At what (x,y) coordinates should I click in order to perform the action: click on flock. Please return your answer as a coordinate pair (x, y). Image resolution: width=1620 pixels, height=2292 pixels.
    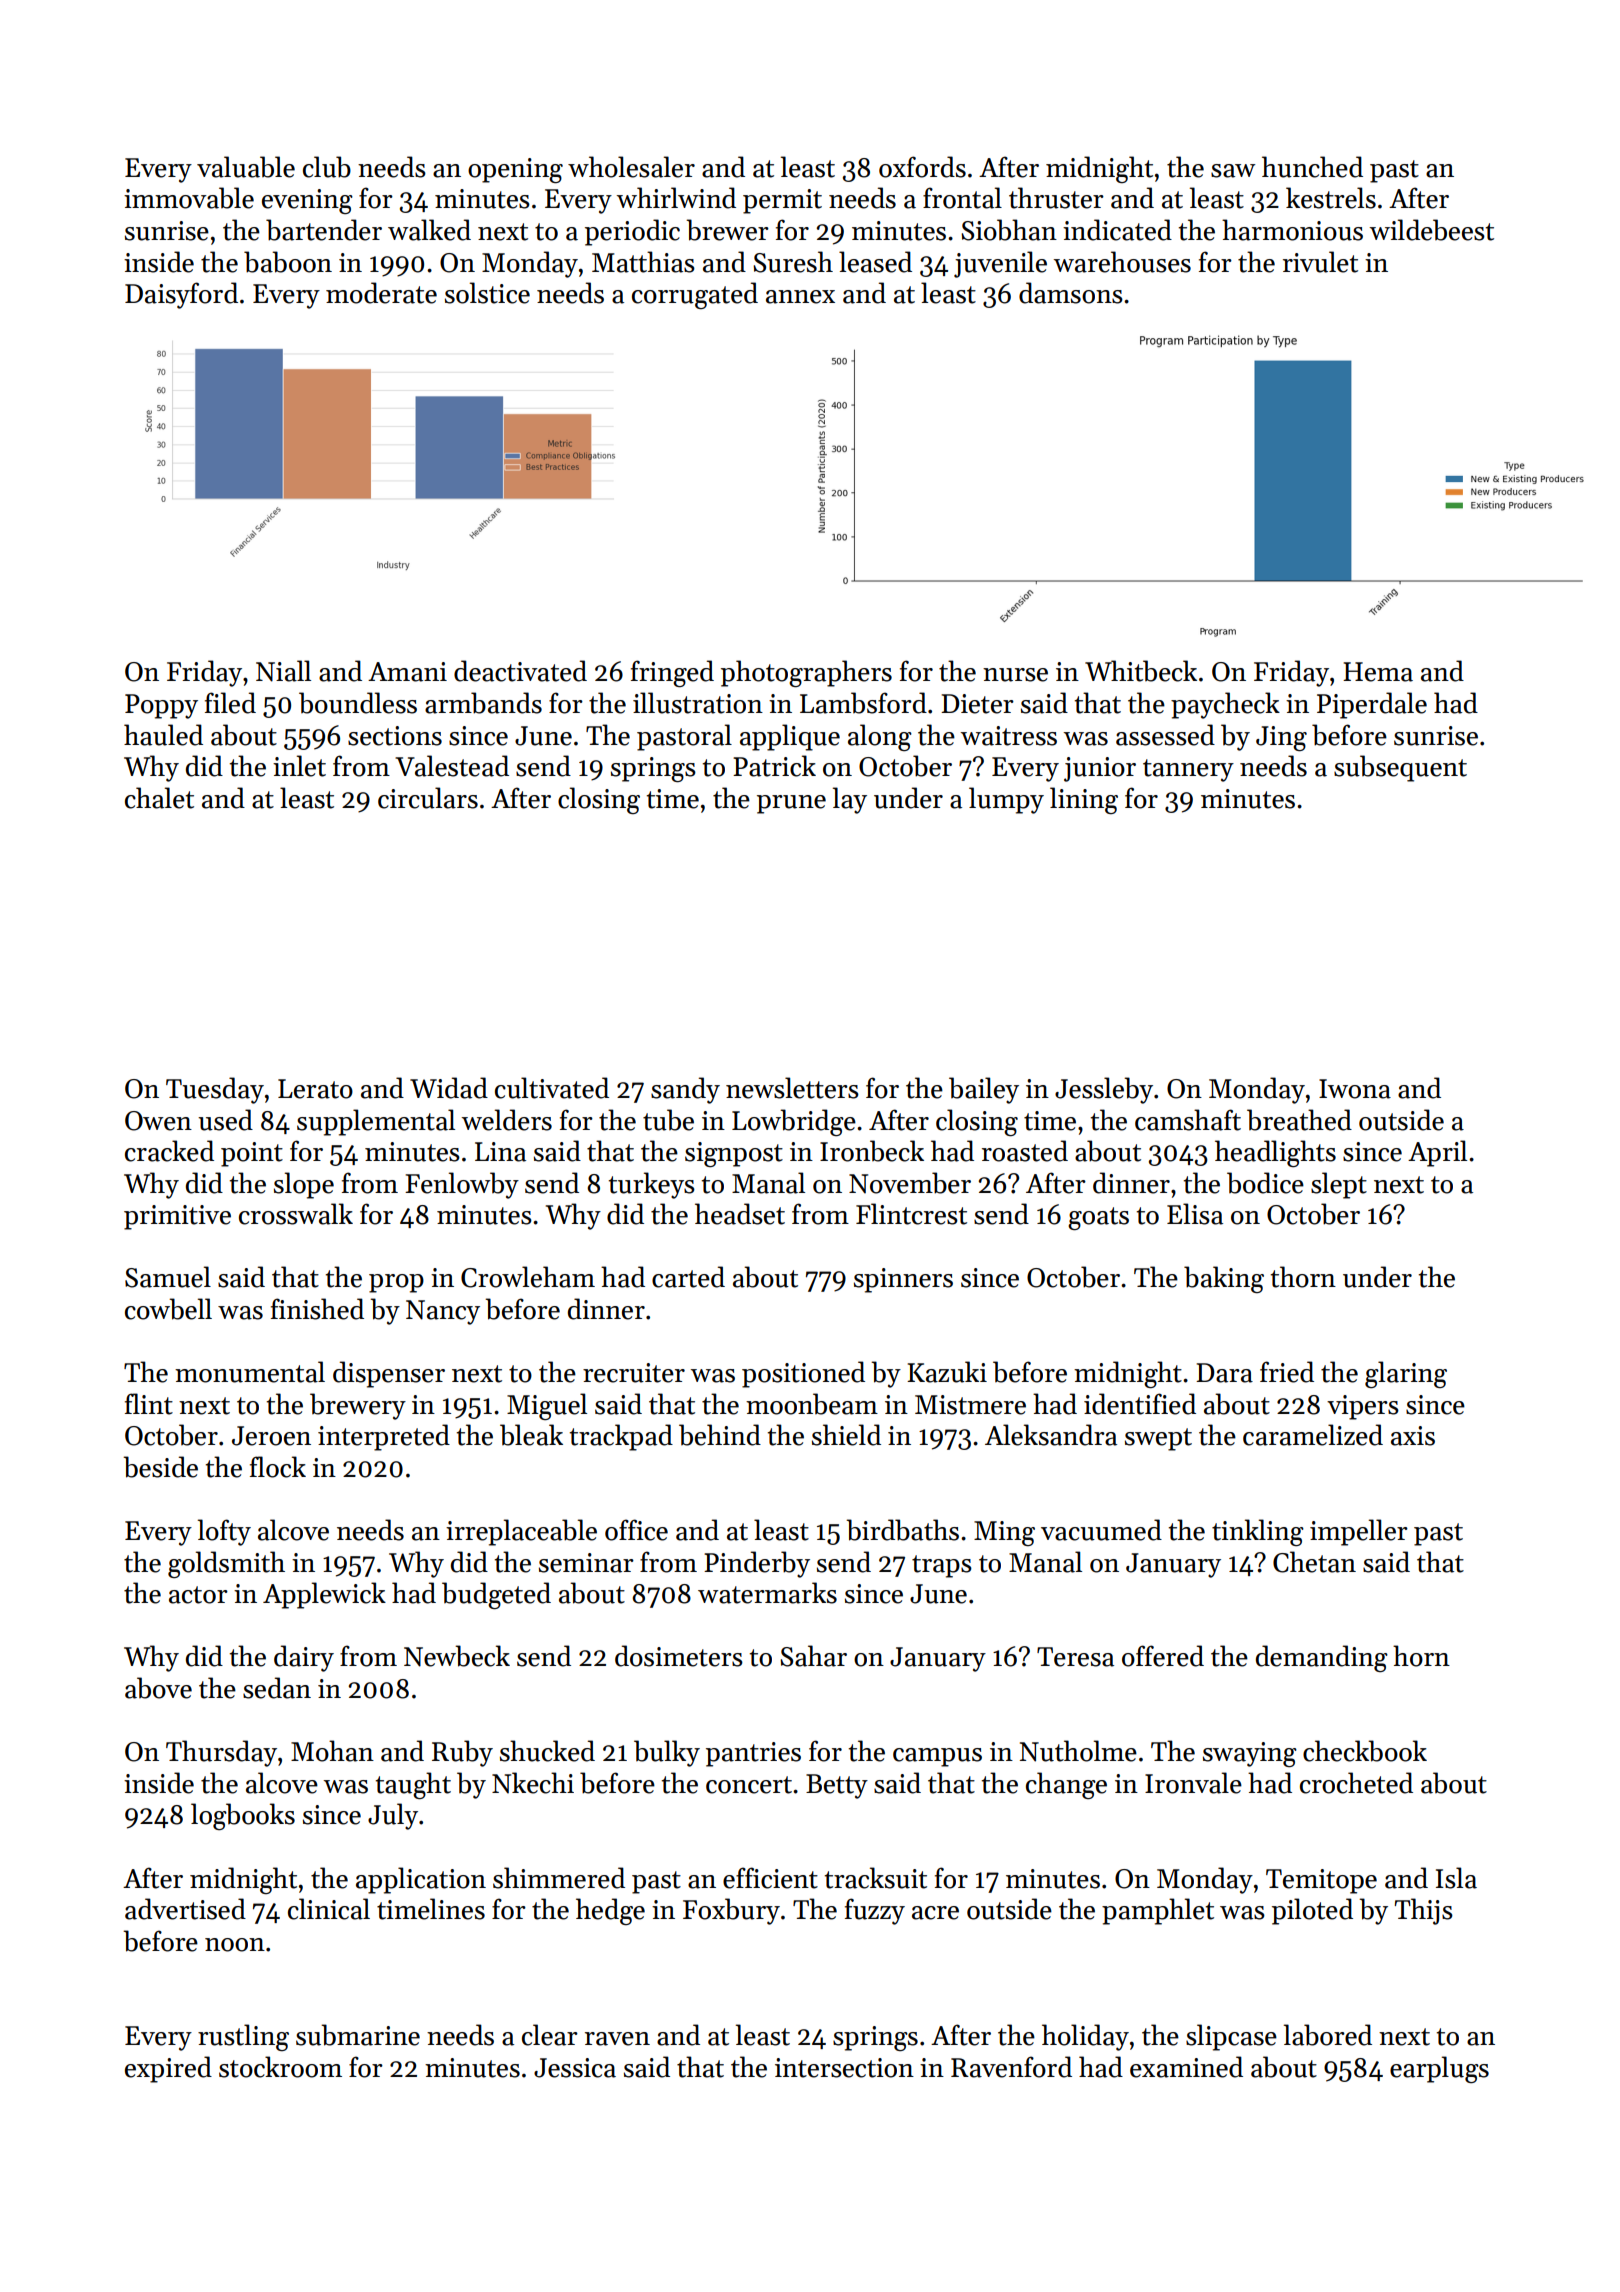
    Looking at the image, I should click on (278, 1467).
